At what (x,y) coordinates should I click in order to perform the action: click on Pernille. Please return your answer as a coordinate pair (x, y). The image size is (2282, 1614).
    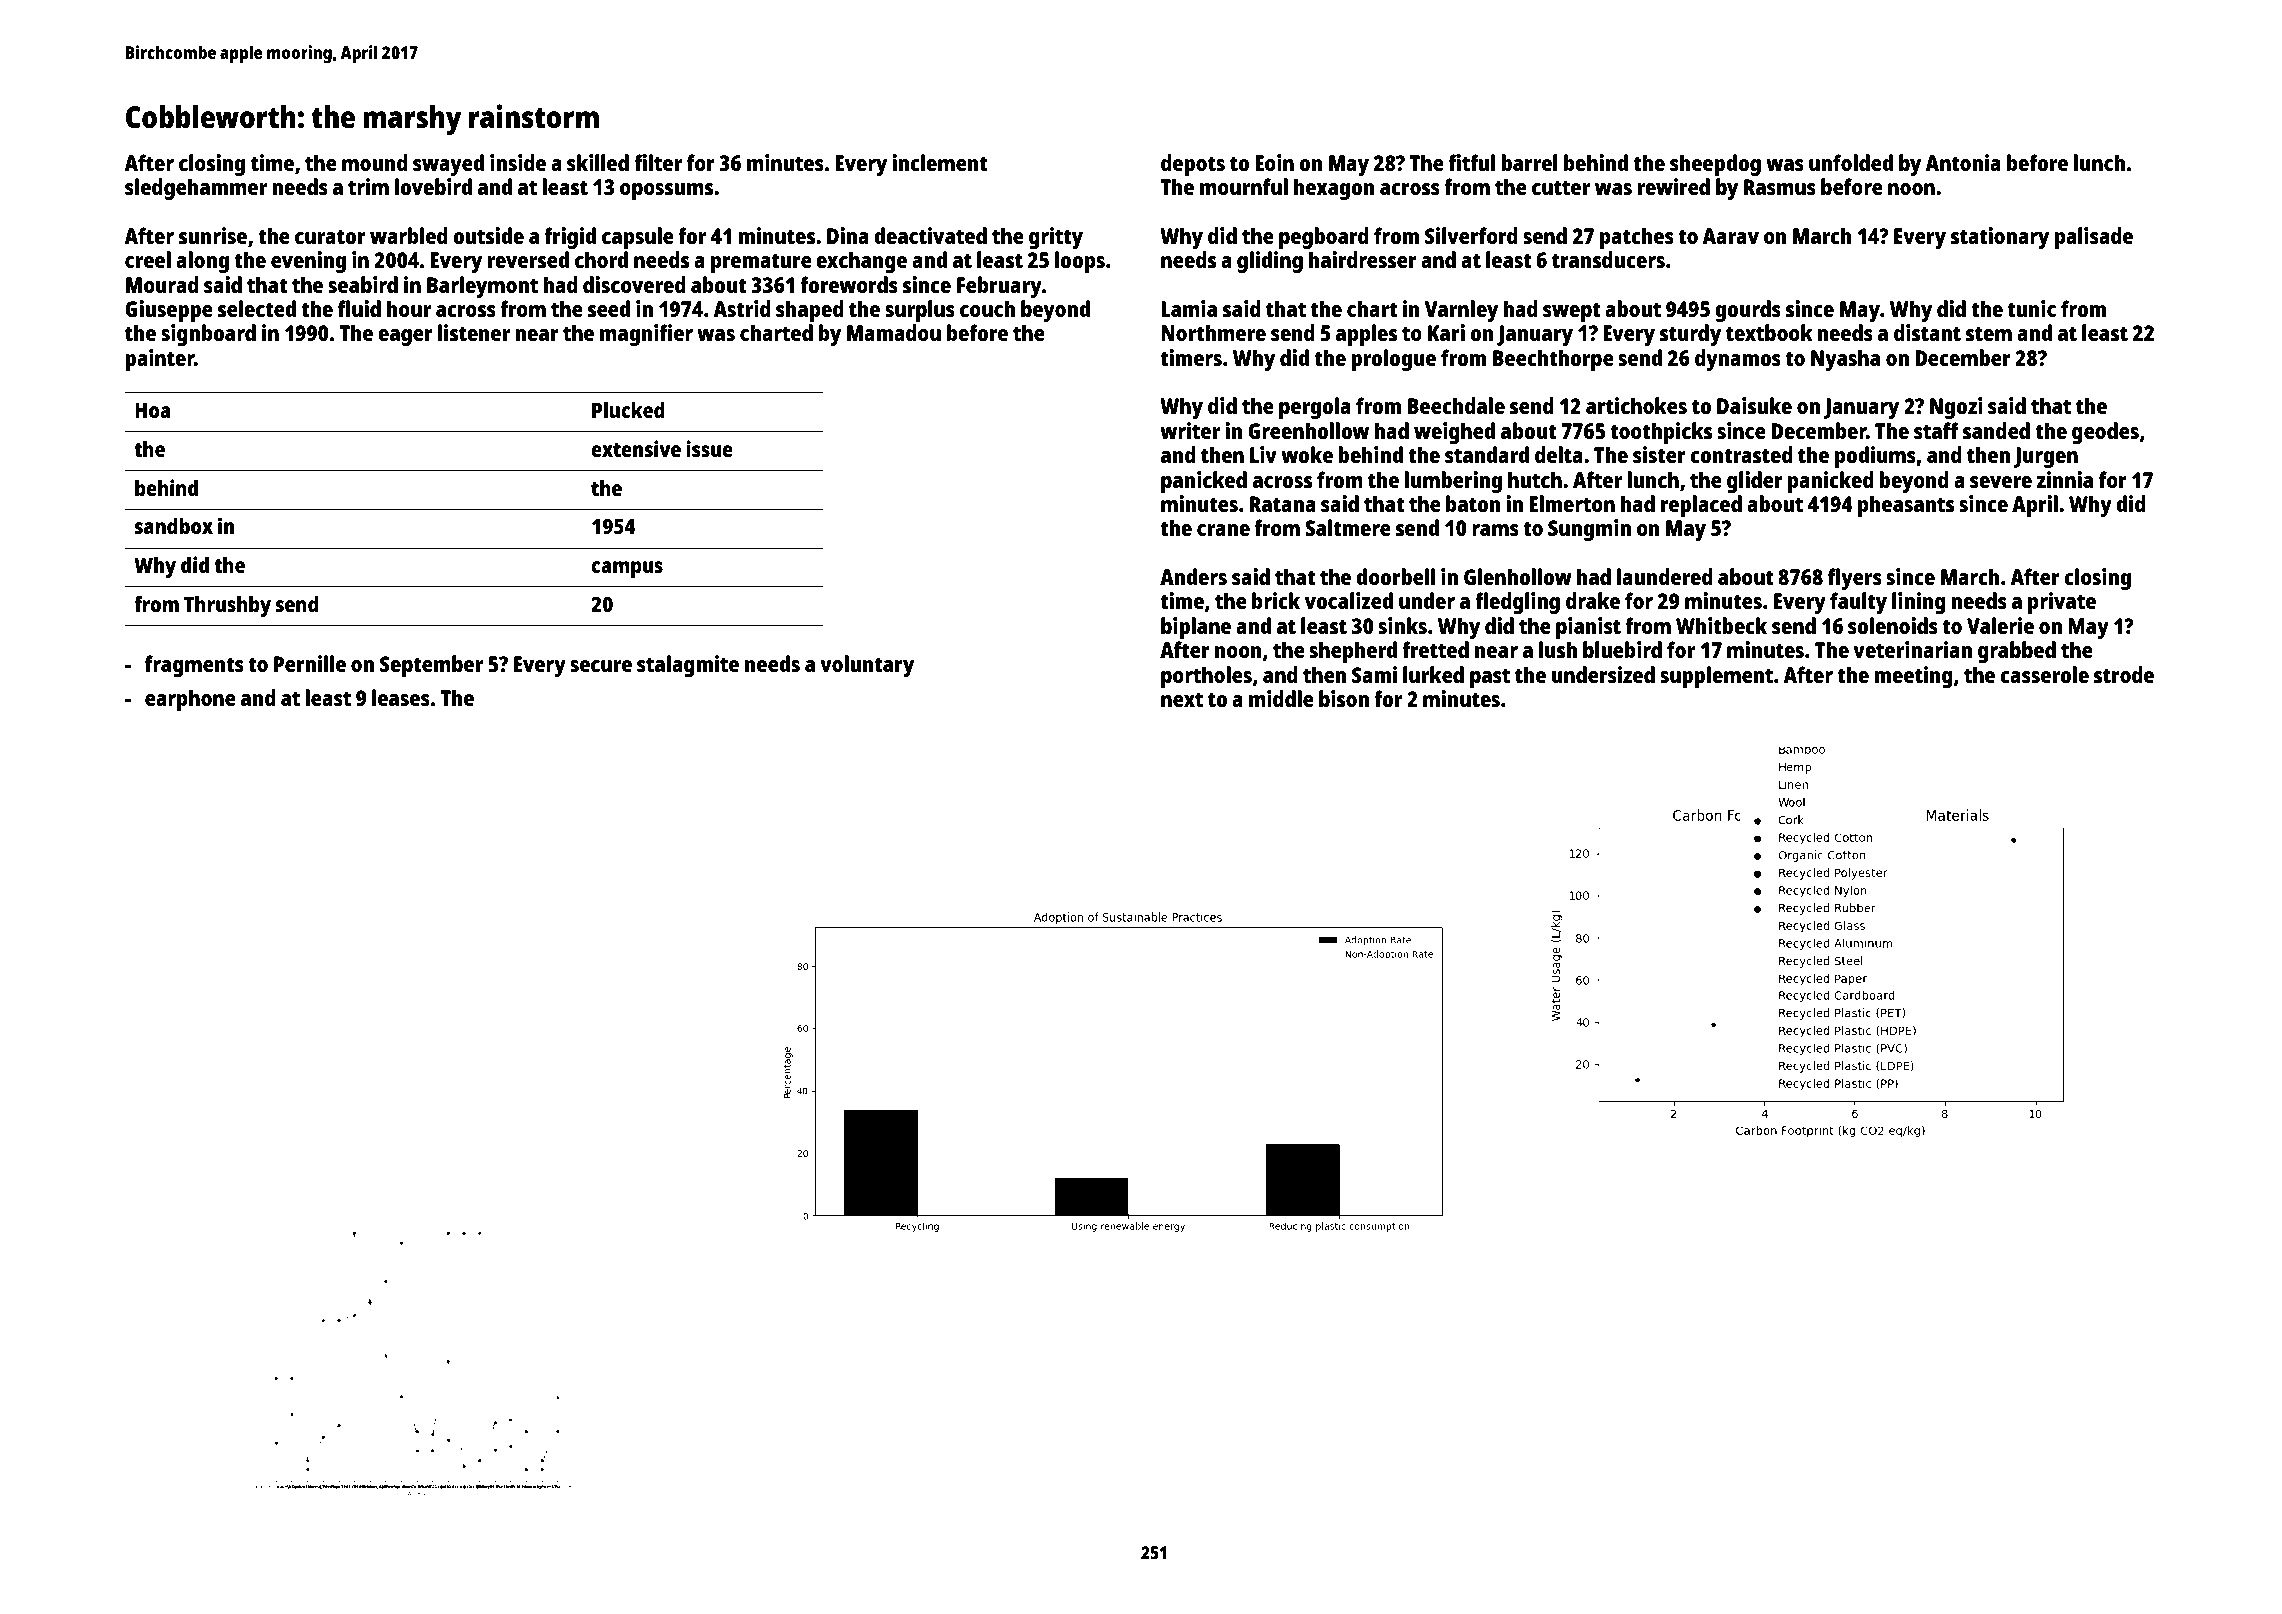
    Looking at the image, I should click on (310, 663).
